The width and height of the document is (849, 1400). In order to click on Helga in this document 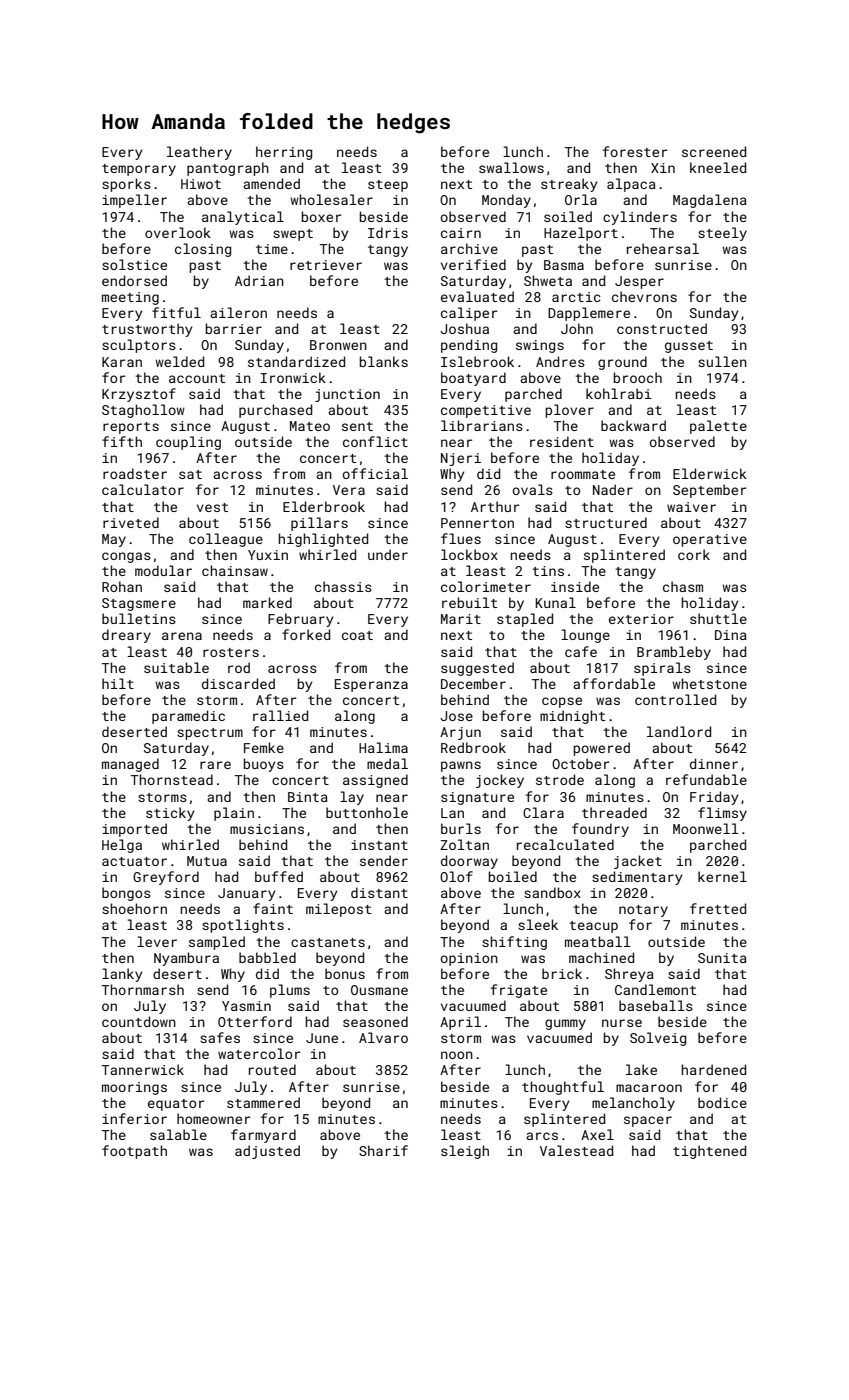, I will do `click(122, 846)`.
